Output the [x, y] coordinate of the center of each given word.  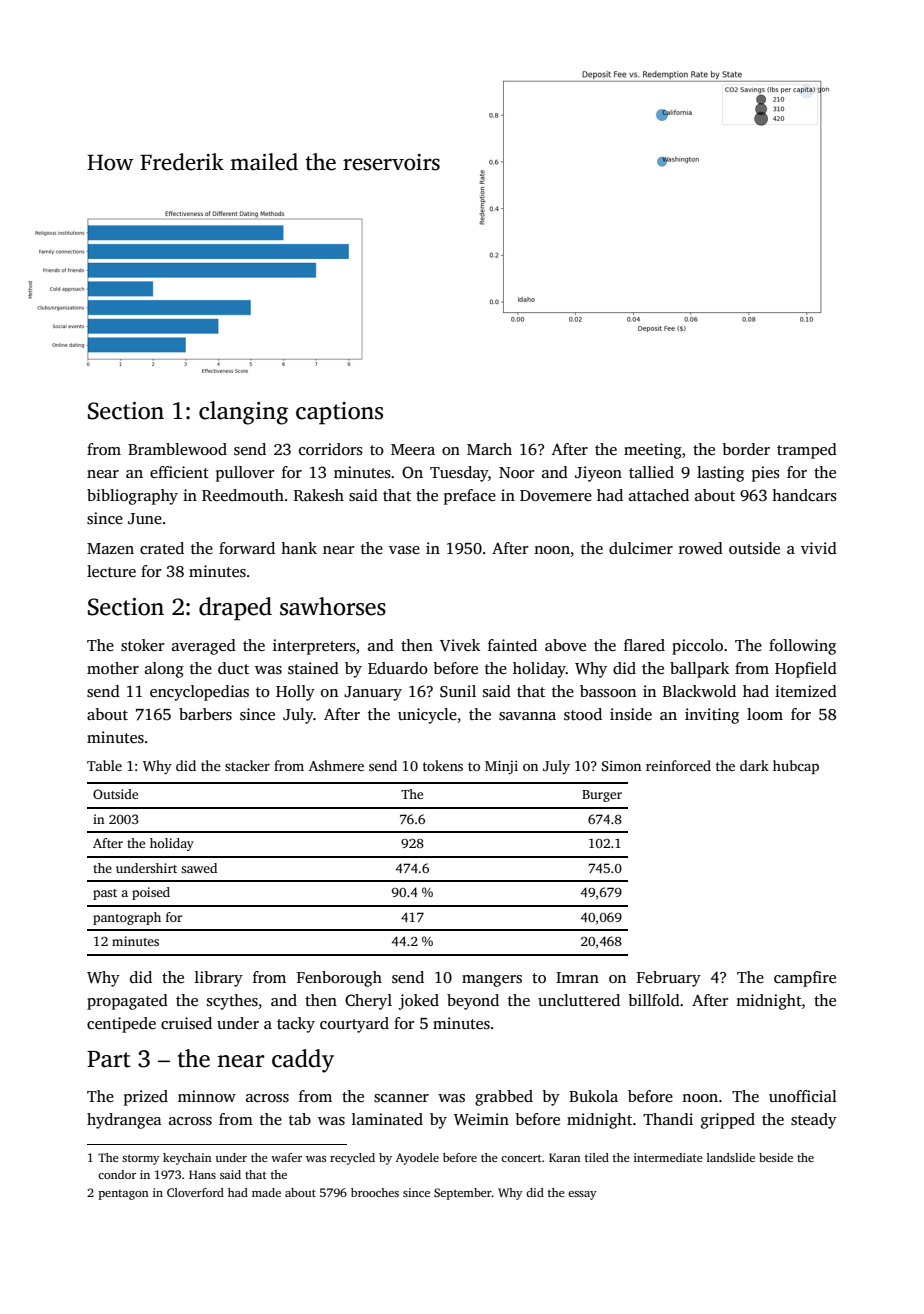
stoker [142, 645]
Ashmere [336, 765]
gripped [728, 1121]
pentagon [124, 1195]
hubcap [796, 767]
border [746, 449]
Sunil [458, 691]
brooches [375, 1192]
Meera [413, 449]
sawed [199, 868]
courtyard [354, 1025]
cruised [186, 1023]
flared [644, 645]
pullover [245, 474]
